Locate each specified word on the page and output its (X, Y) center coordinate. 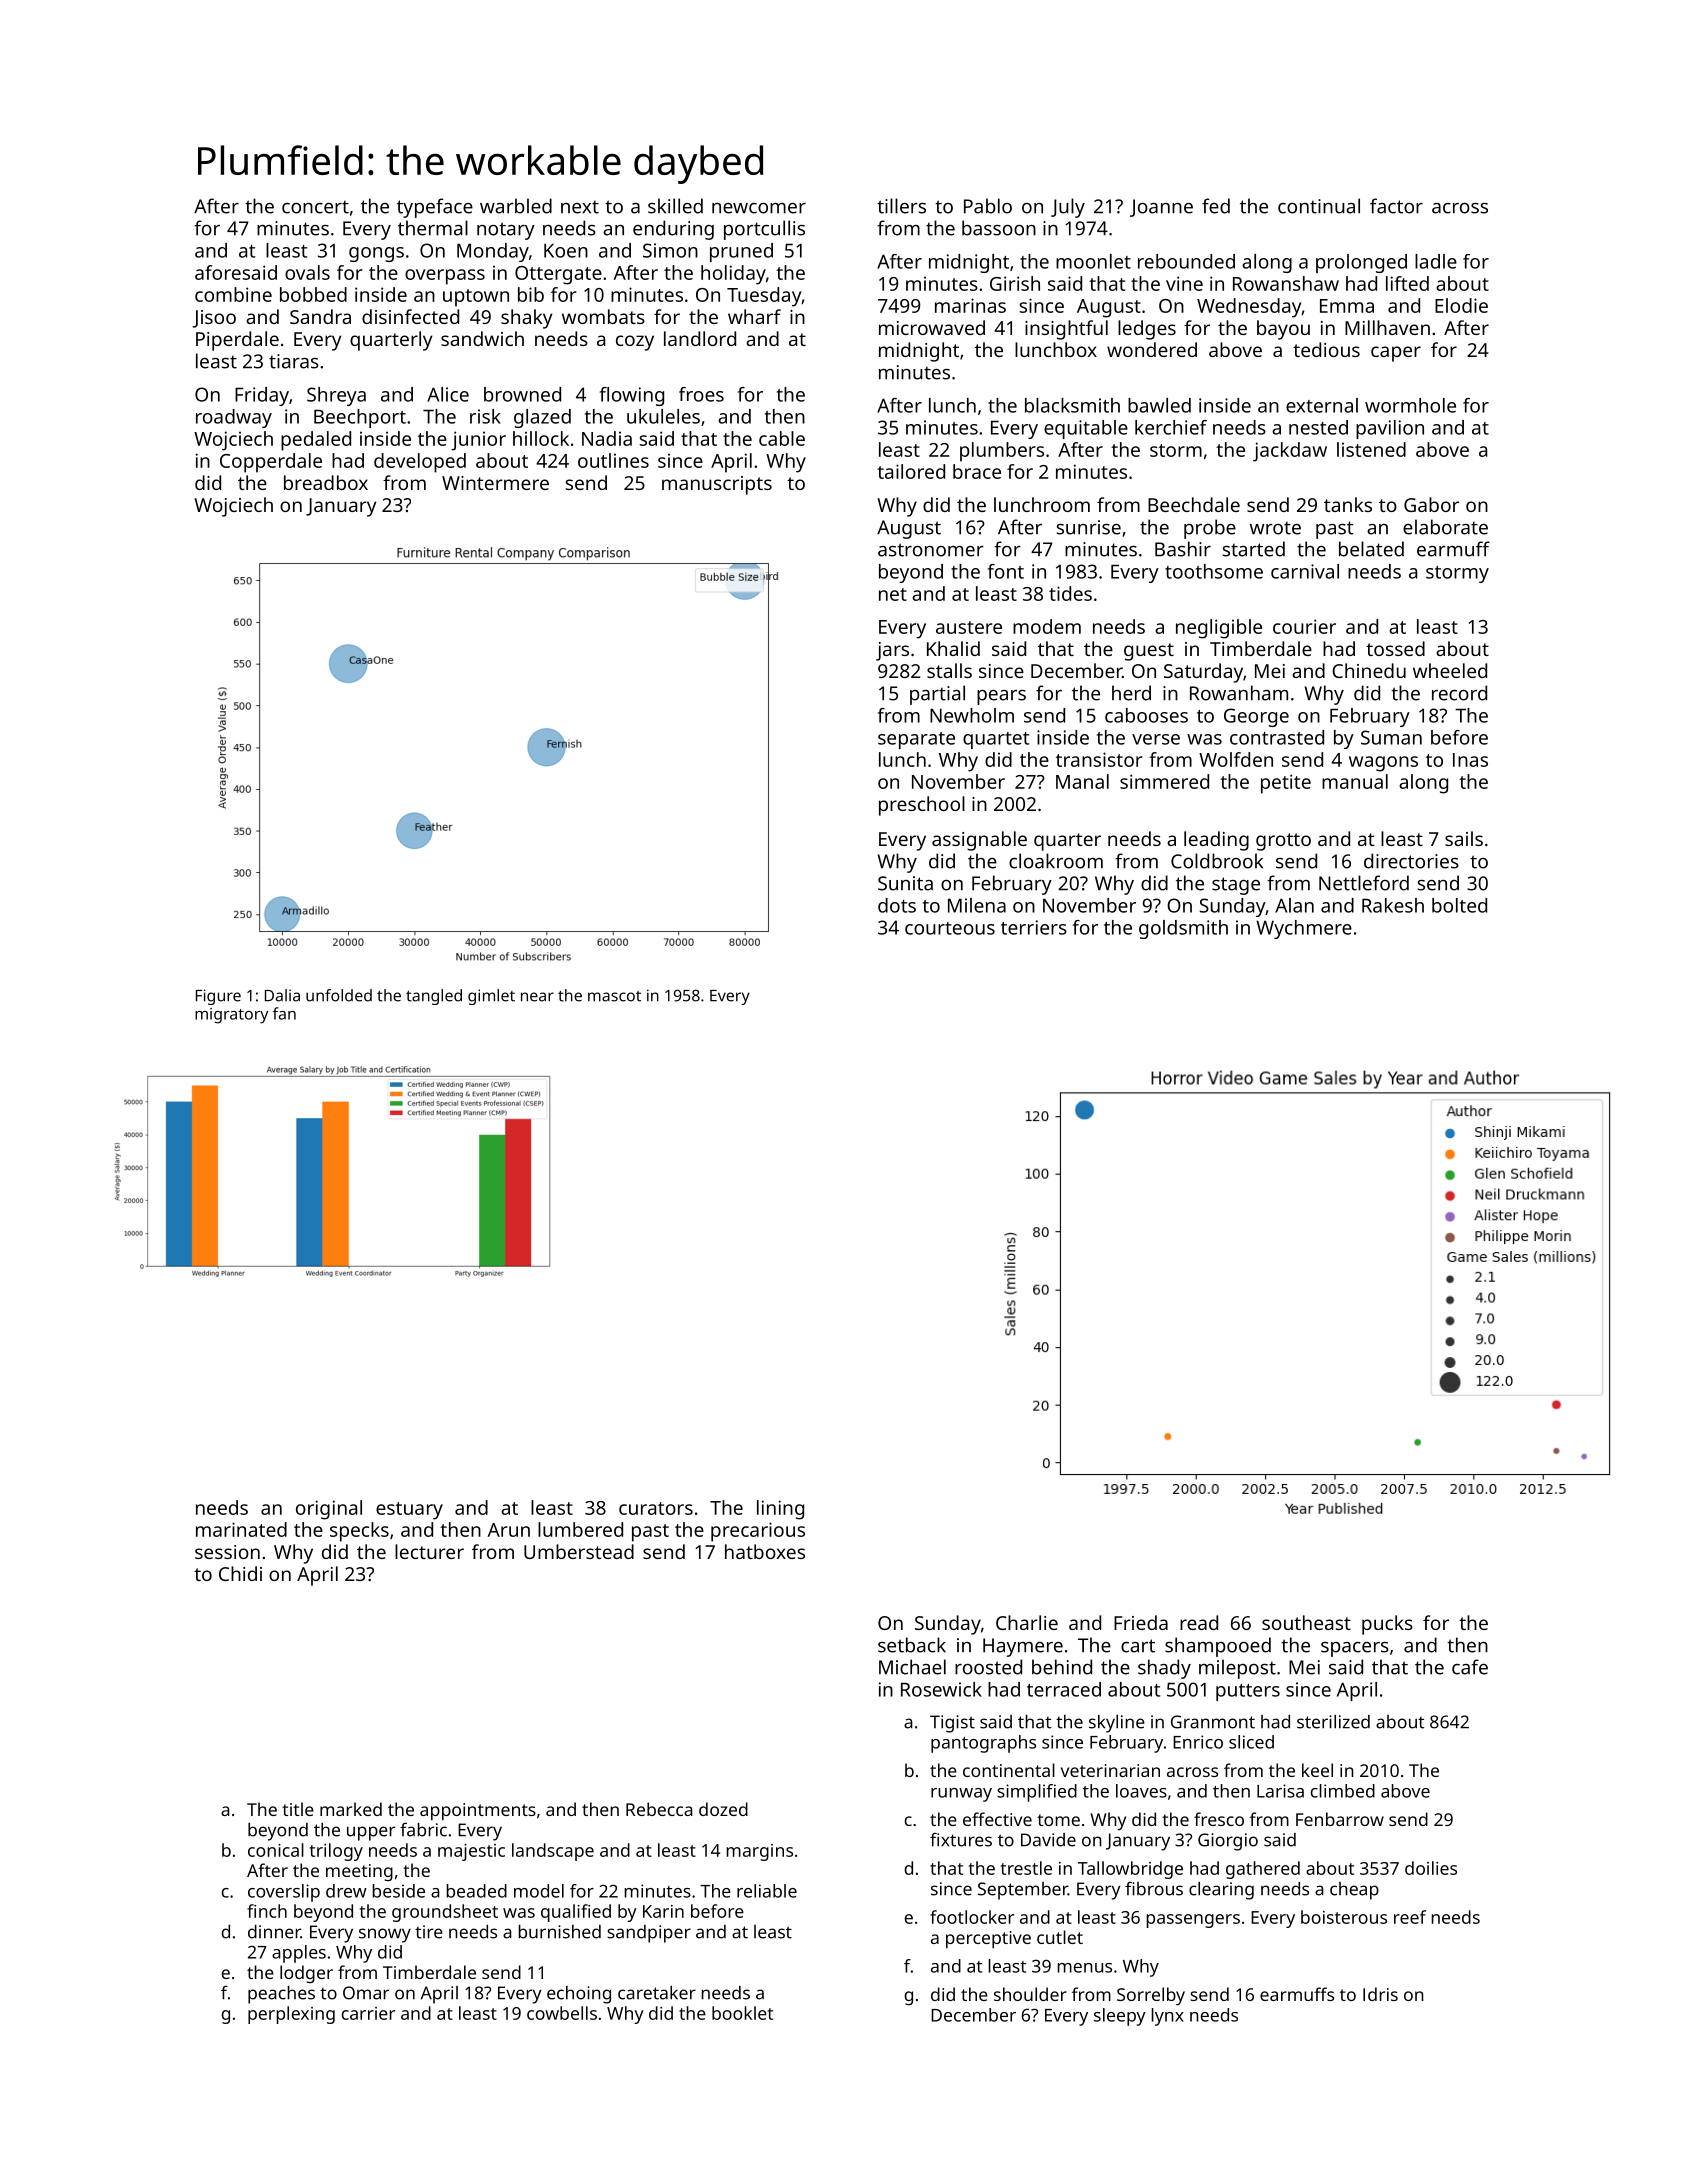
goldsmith (1183, 929)
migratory (231, 1016)
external (1322, 405)
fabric (423, 1829)
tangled (434, 997)
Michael (912, 1667)
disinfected (410, 316)
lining (780, 1510)
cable (782, 438)
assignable (979, 841)
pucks (1387, 1625)
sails (1464, 838)
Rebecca (659, 1809)
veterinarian (1110, 1770)
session (227, 1552)
